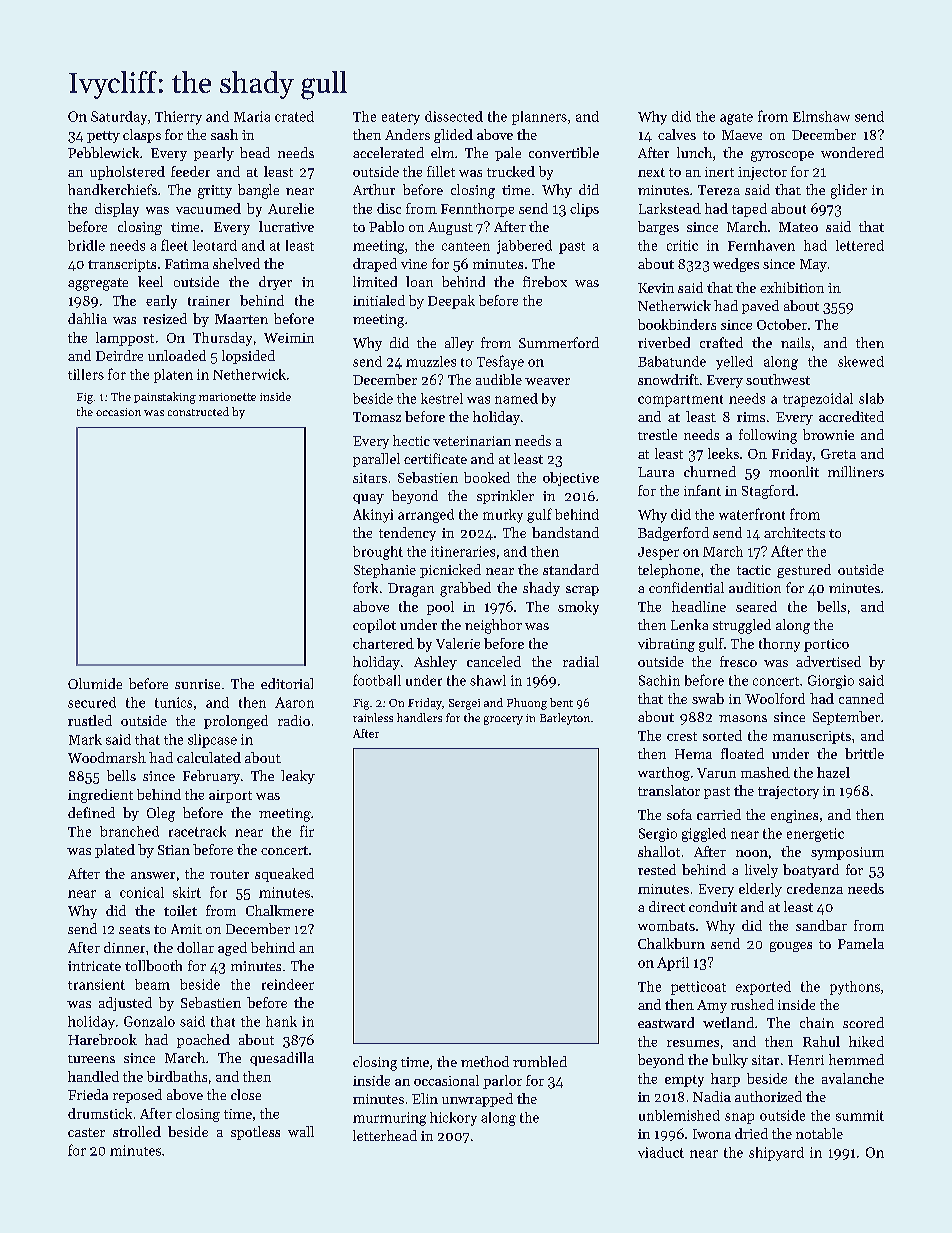 The image size is (952, 1233). I want to click on objective, so click(571, 479).
